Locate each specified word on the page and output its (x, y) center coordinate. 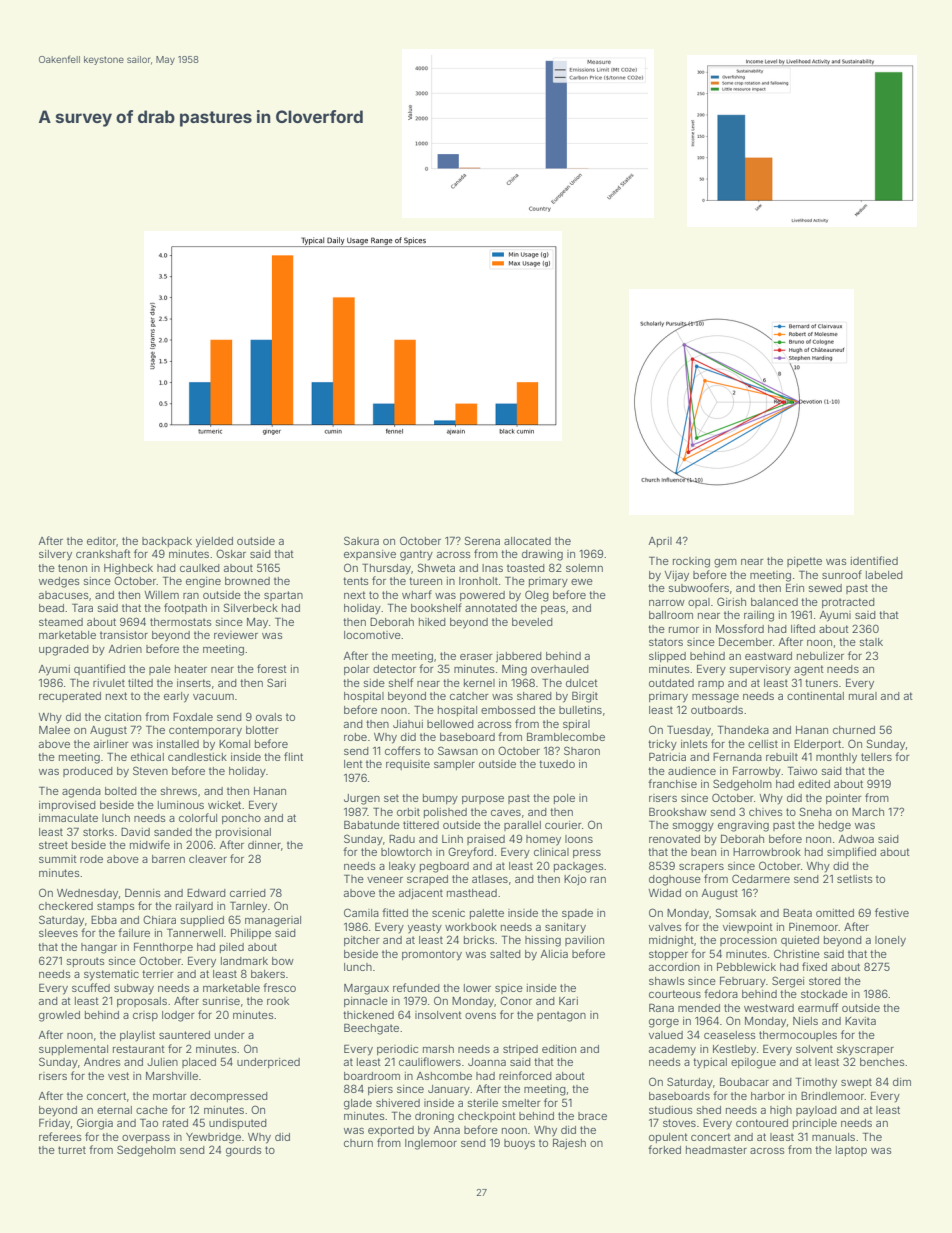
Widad (664, 893)
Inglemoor (431, 1144)
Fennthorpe (163, 947)
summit (58, 859)
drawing (542, 555)
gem (725, 563)
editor (101, 541)
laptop (851, 1151)
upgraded (64, 650)
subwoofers (699, 587)
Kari (568, 1001)
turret (72, 1150)
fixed (814, 966)
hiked (432, 622)
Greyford (470, 853)
